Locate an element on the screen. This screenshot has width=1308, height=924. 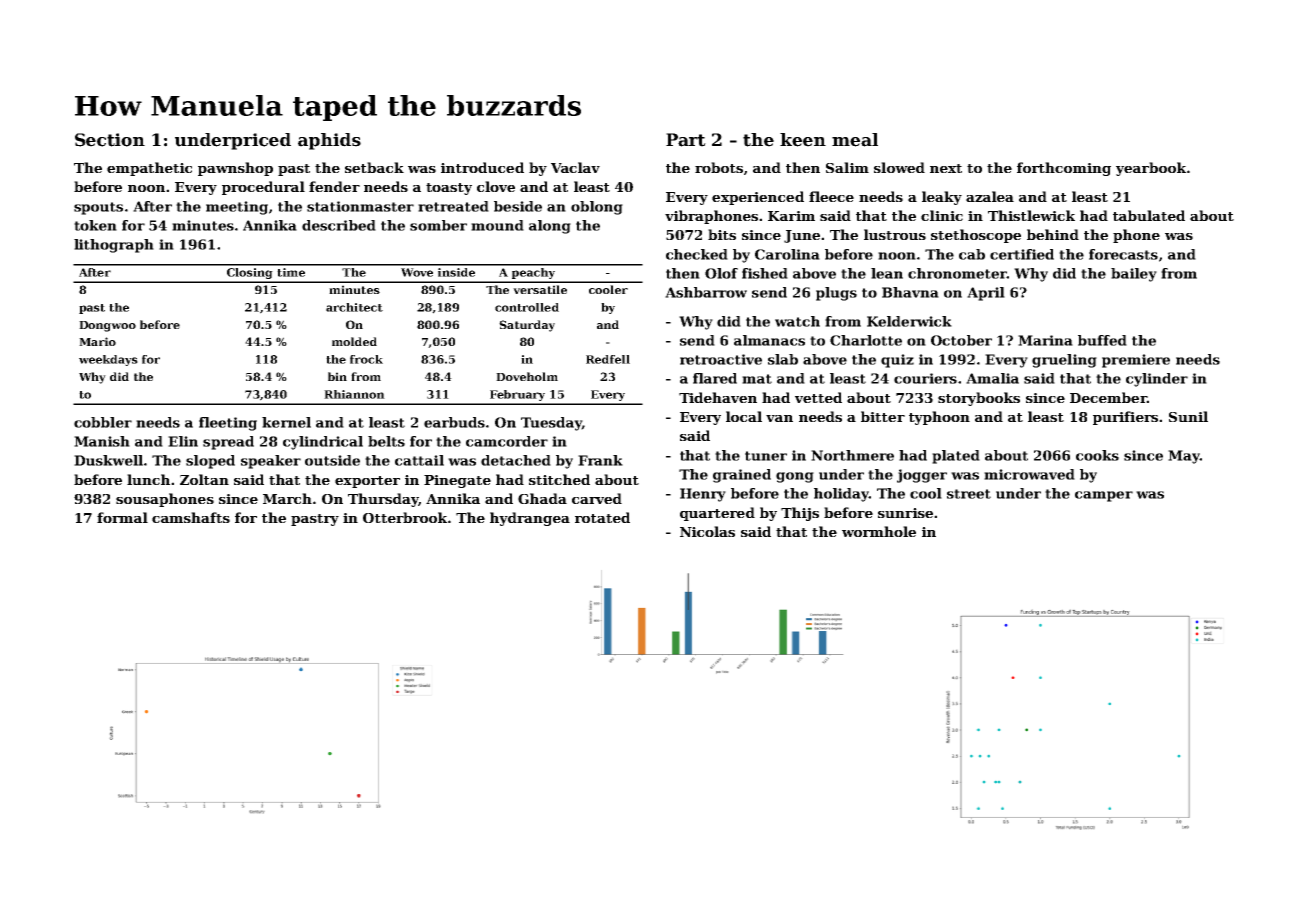
along is located at coordinates (550, 227).
